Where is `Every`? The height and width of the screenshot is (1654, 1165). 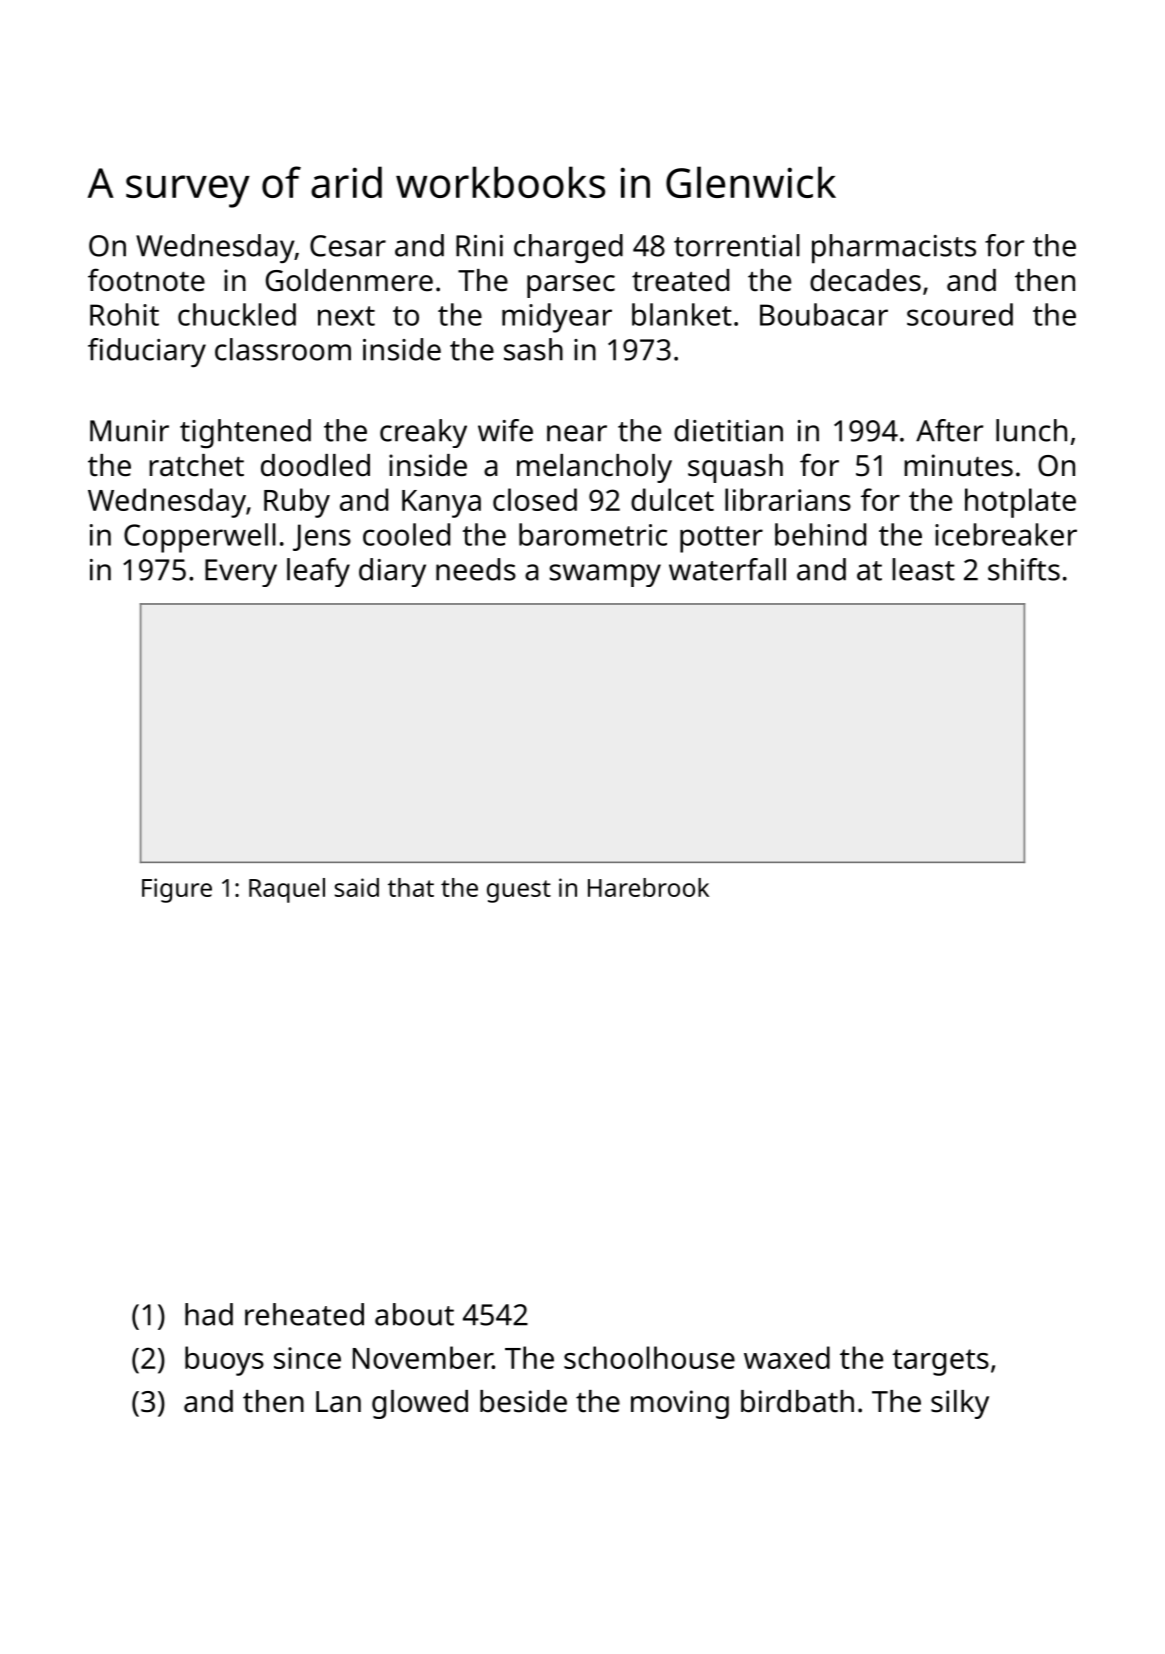 Every is located at coordinates (241, 573).
